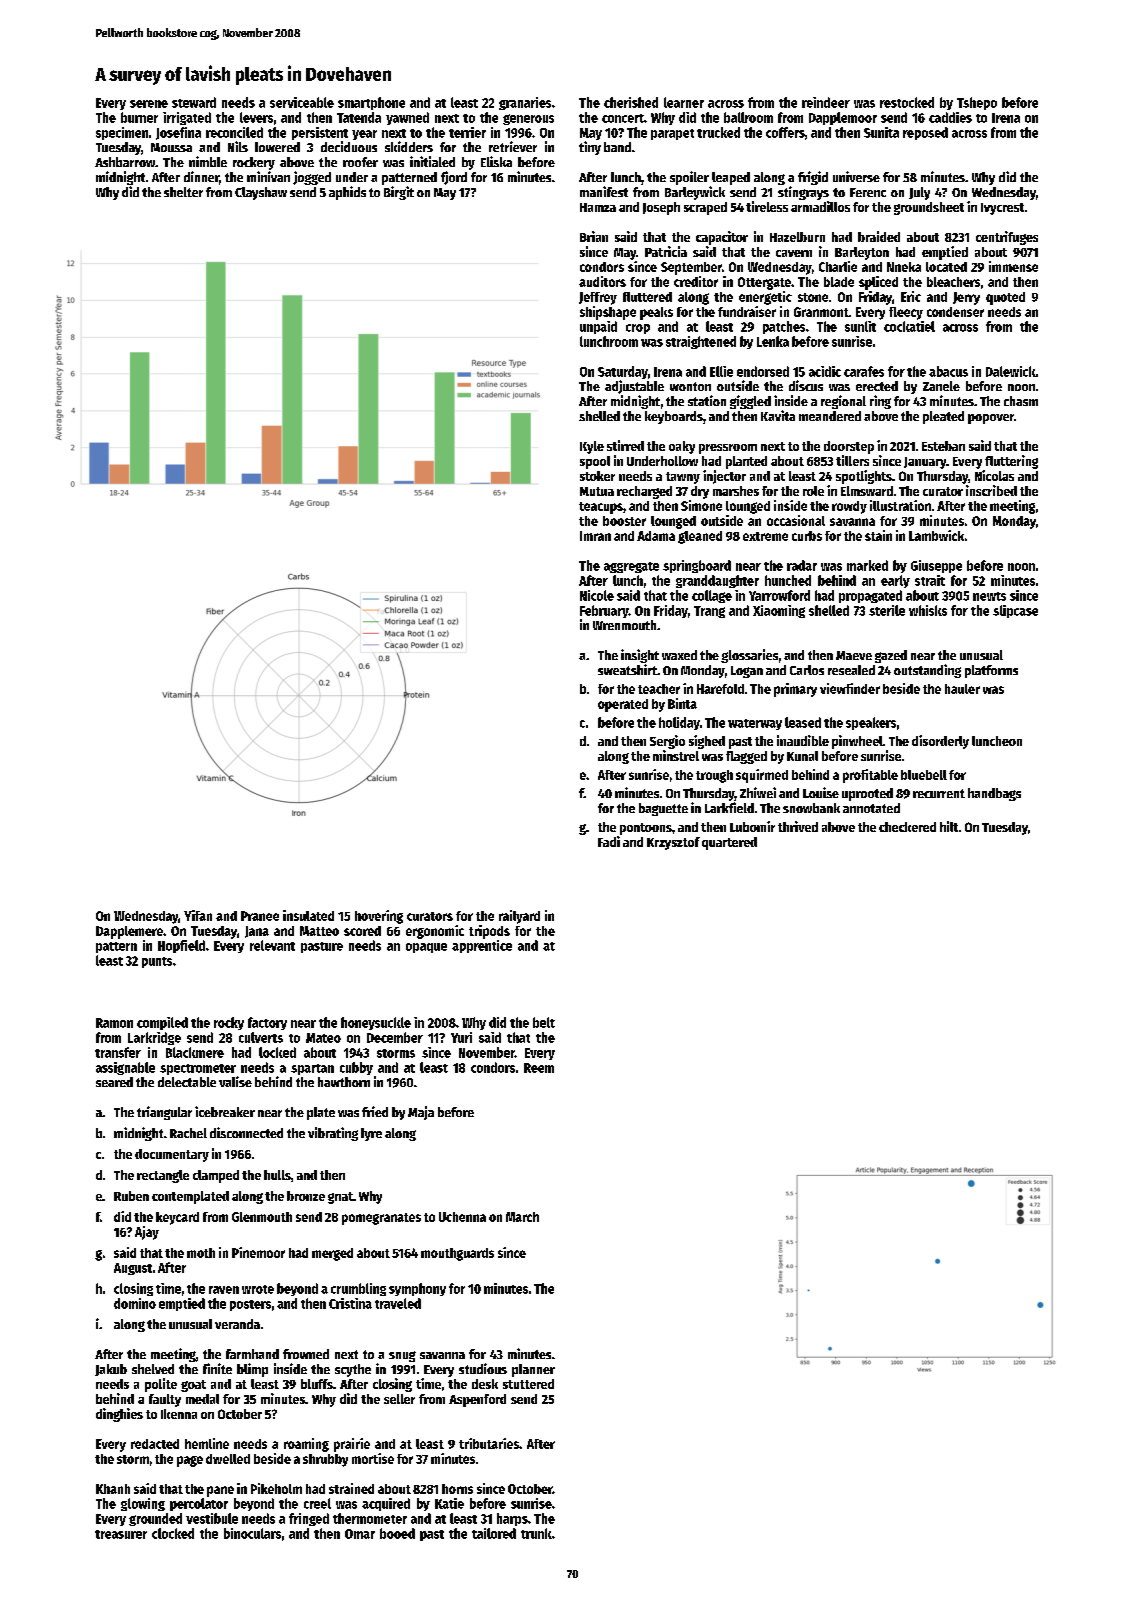 The width and height of the screenshot is (1134, 1604). What do you see at coordinates (609, 841) in the screenshot?
I see `Fadi` at bounding box center [609, 841].
